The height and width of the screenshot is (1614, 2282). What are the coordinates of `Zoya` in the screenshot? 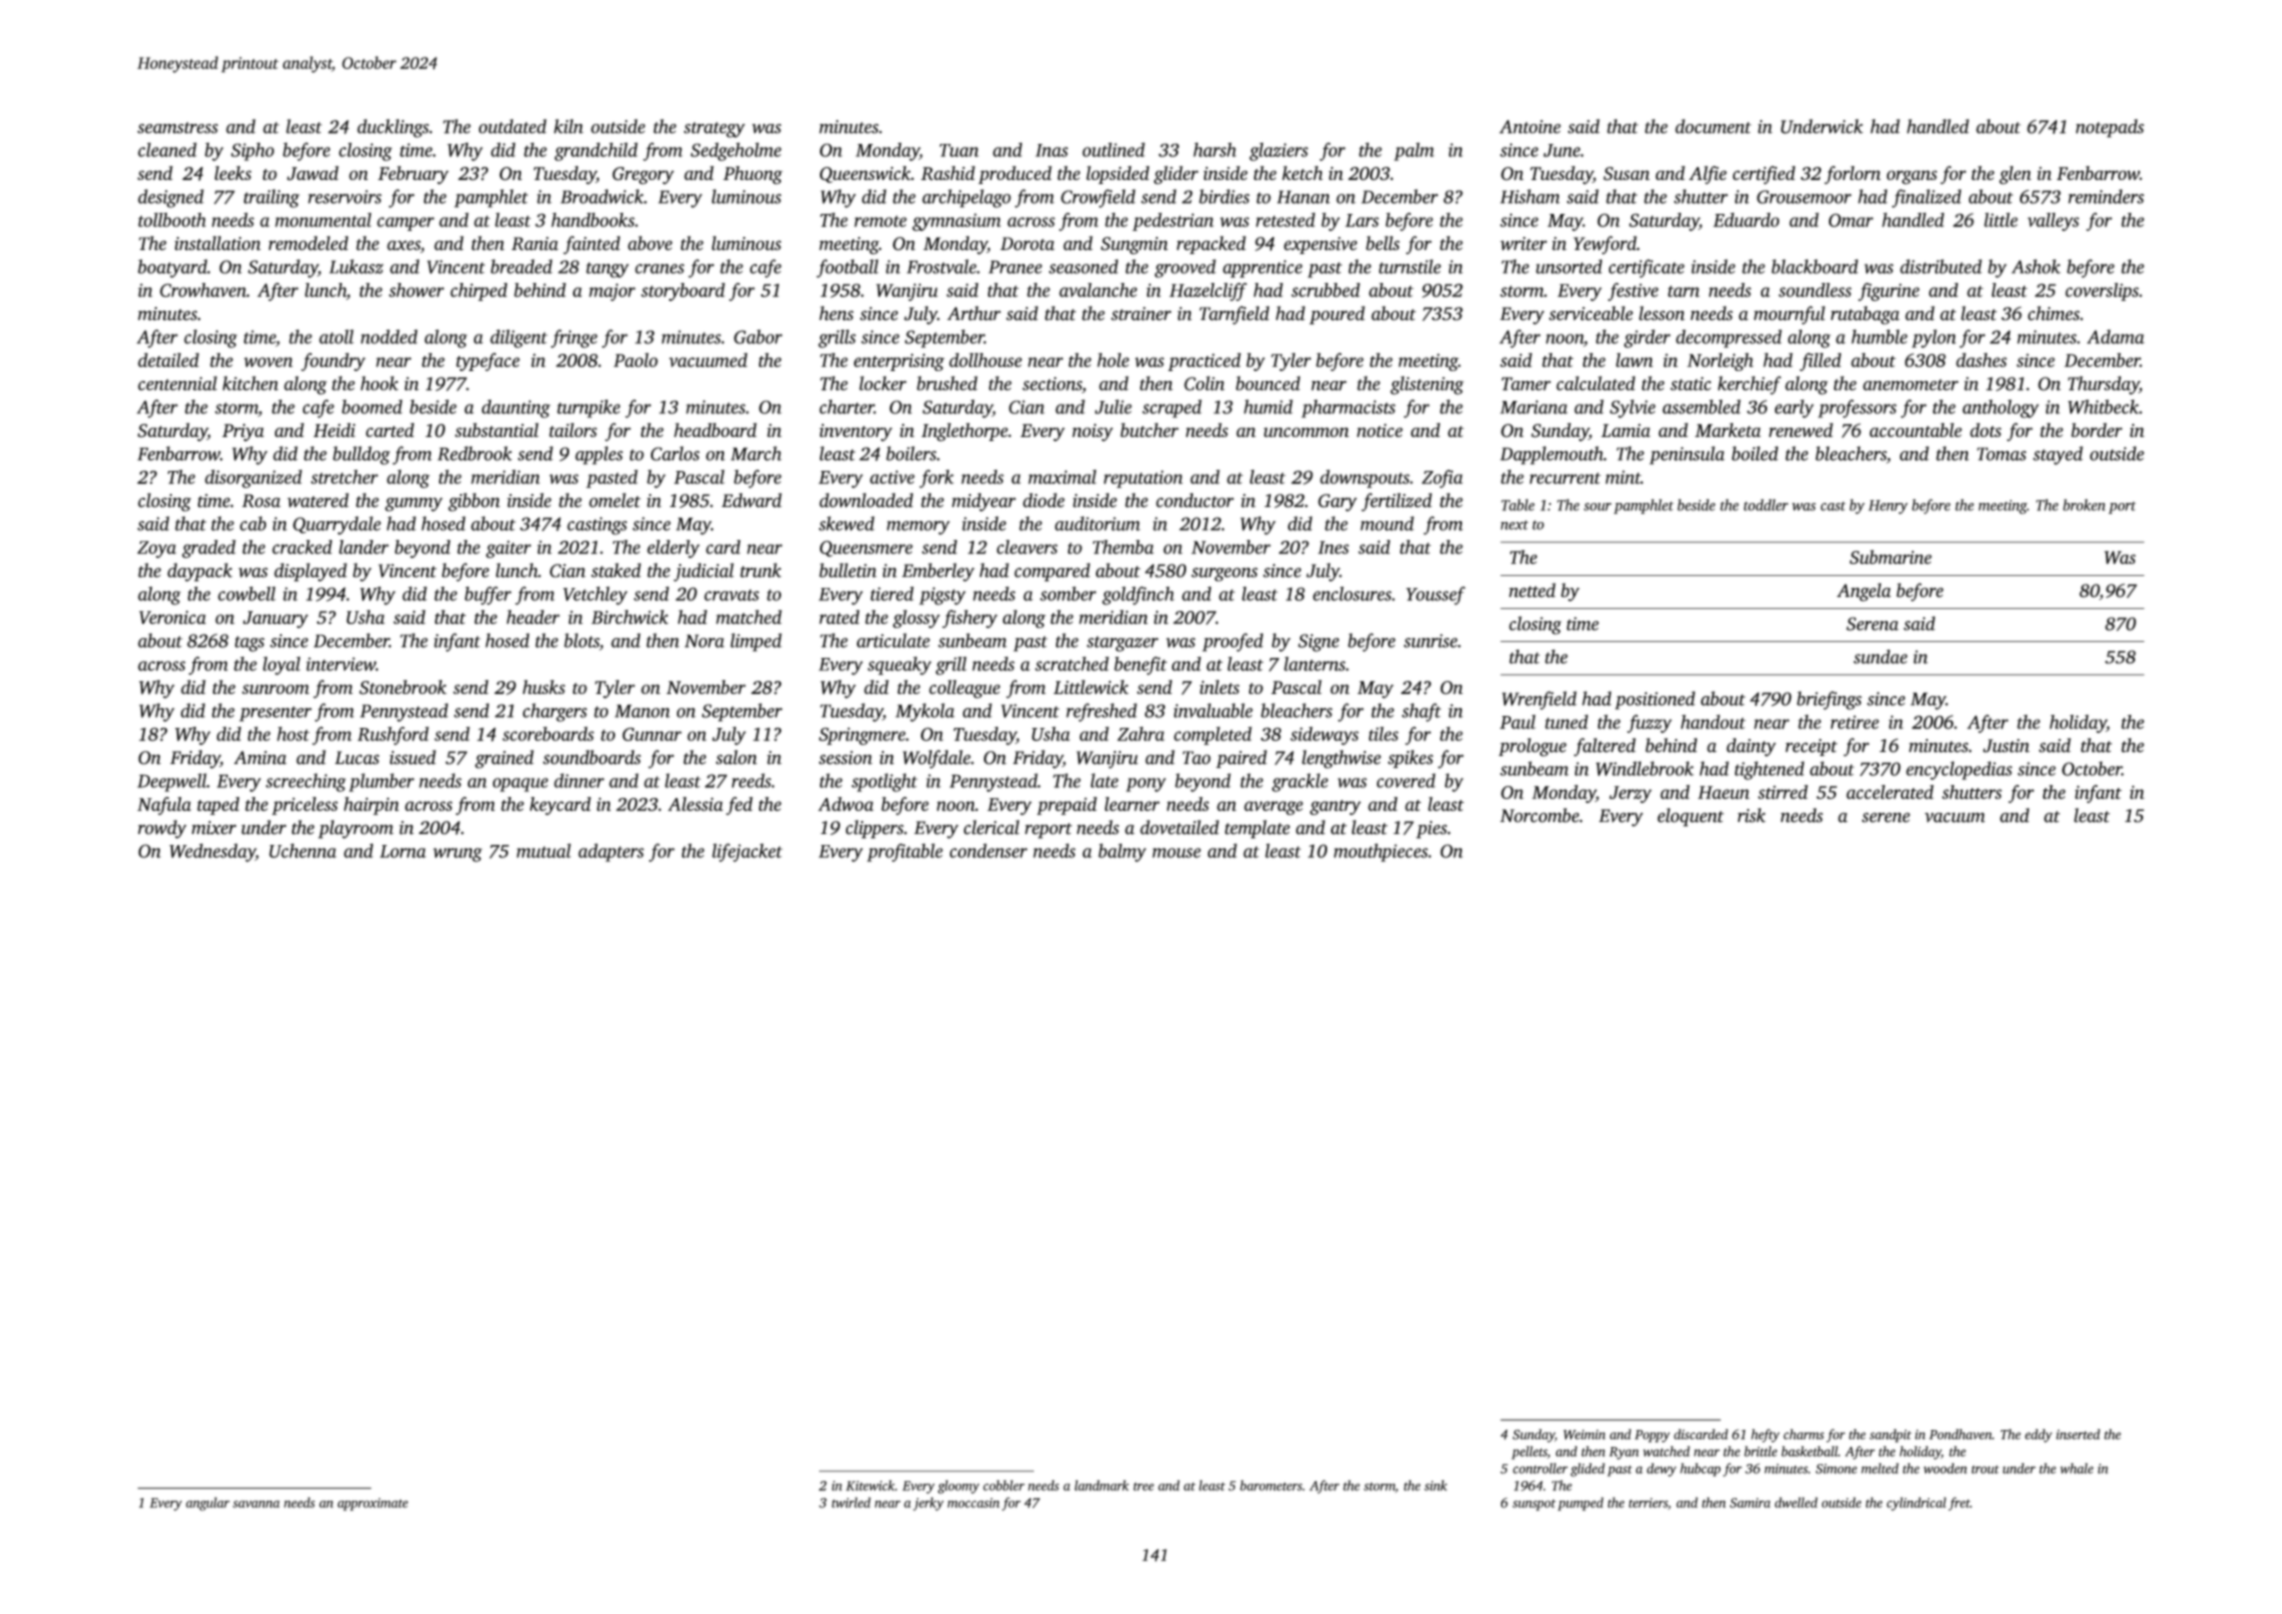 It's located at (156, 549).
